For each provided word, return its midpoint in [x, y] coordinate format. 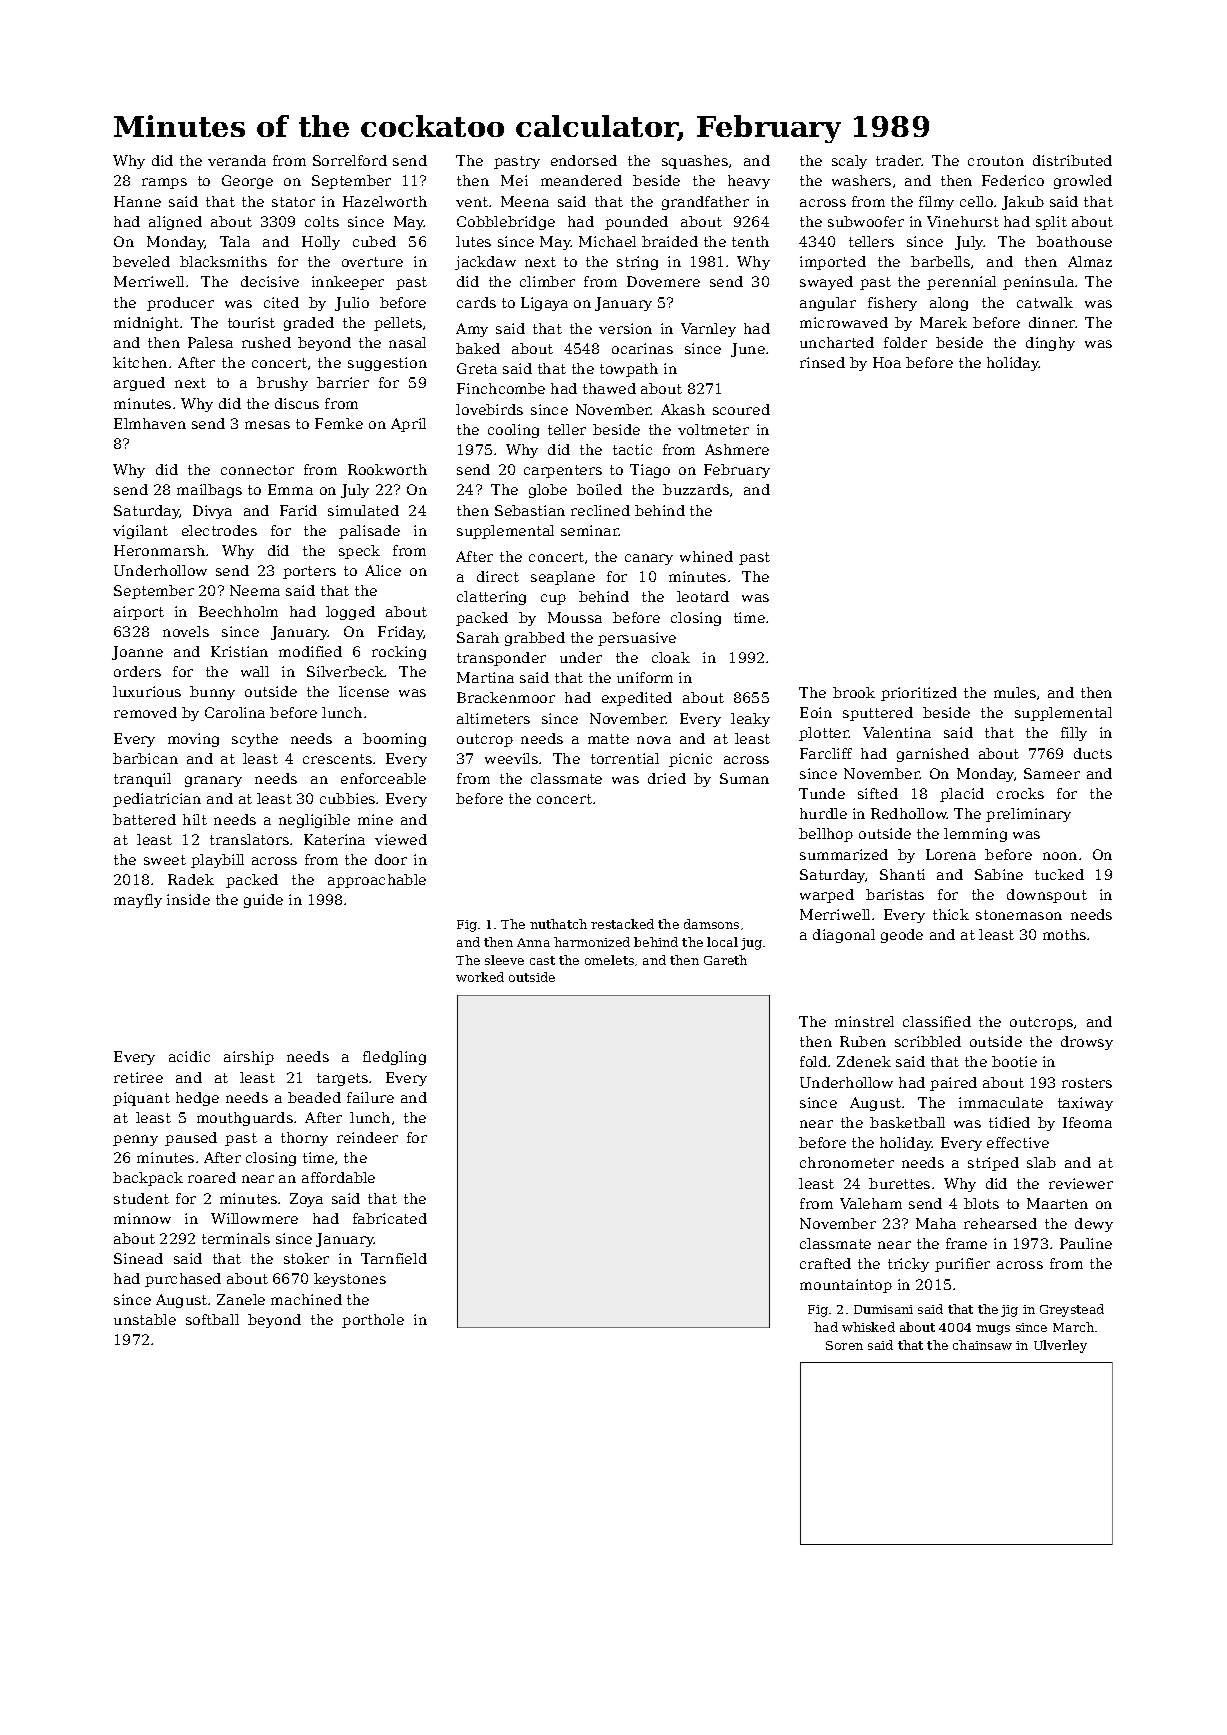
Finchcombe [501, 388]
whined [706, 556]
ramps [164, 183]
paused [191, 1139]
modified [310, 651]
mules [1015, 692]
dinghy [1050, 344]
